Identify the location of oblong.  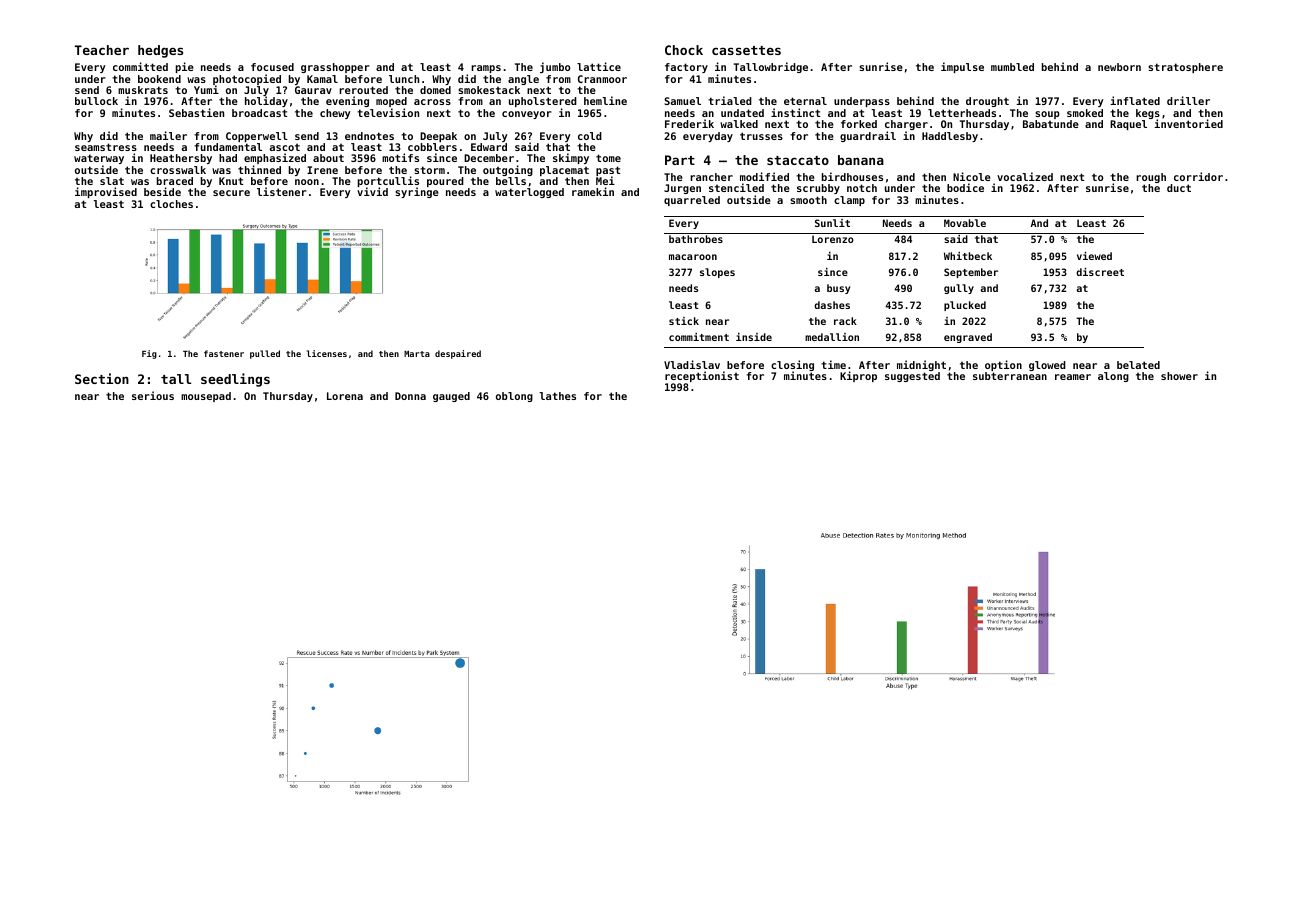
(514, 397).
